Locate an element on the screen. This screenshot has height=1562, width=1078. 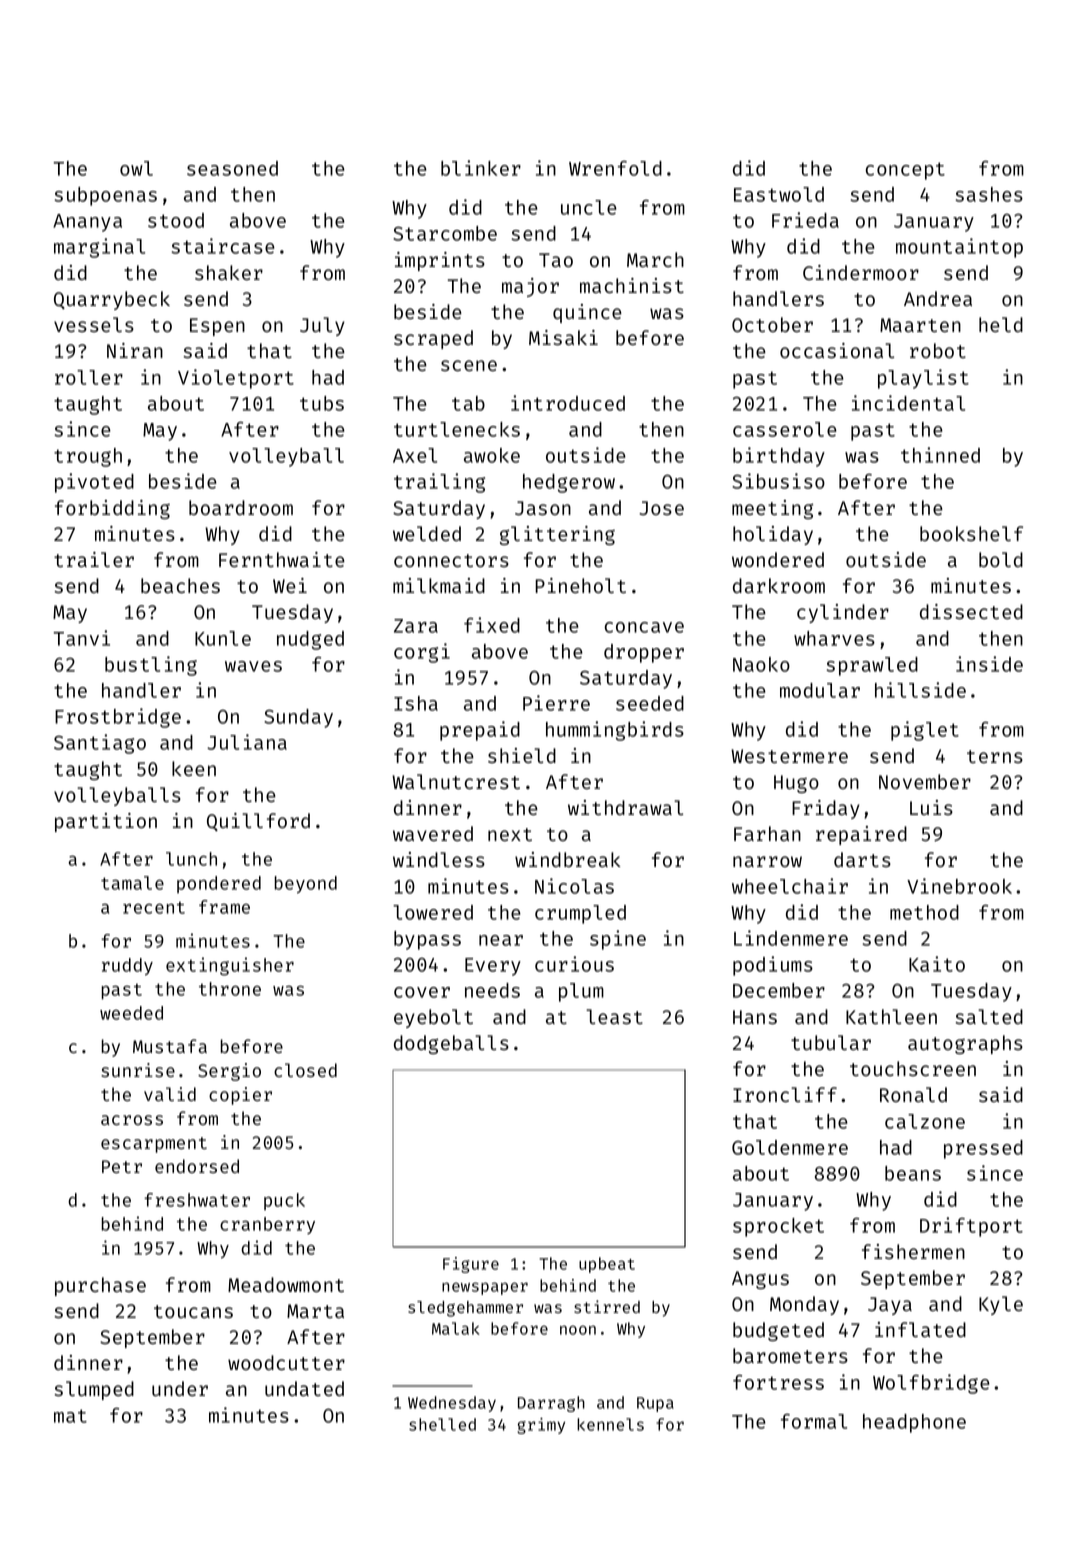
tamale is located at coordinates (132, 883).
